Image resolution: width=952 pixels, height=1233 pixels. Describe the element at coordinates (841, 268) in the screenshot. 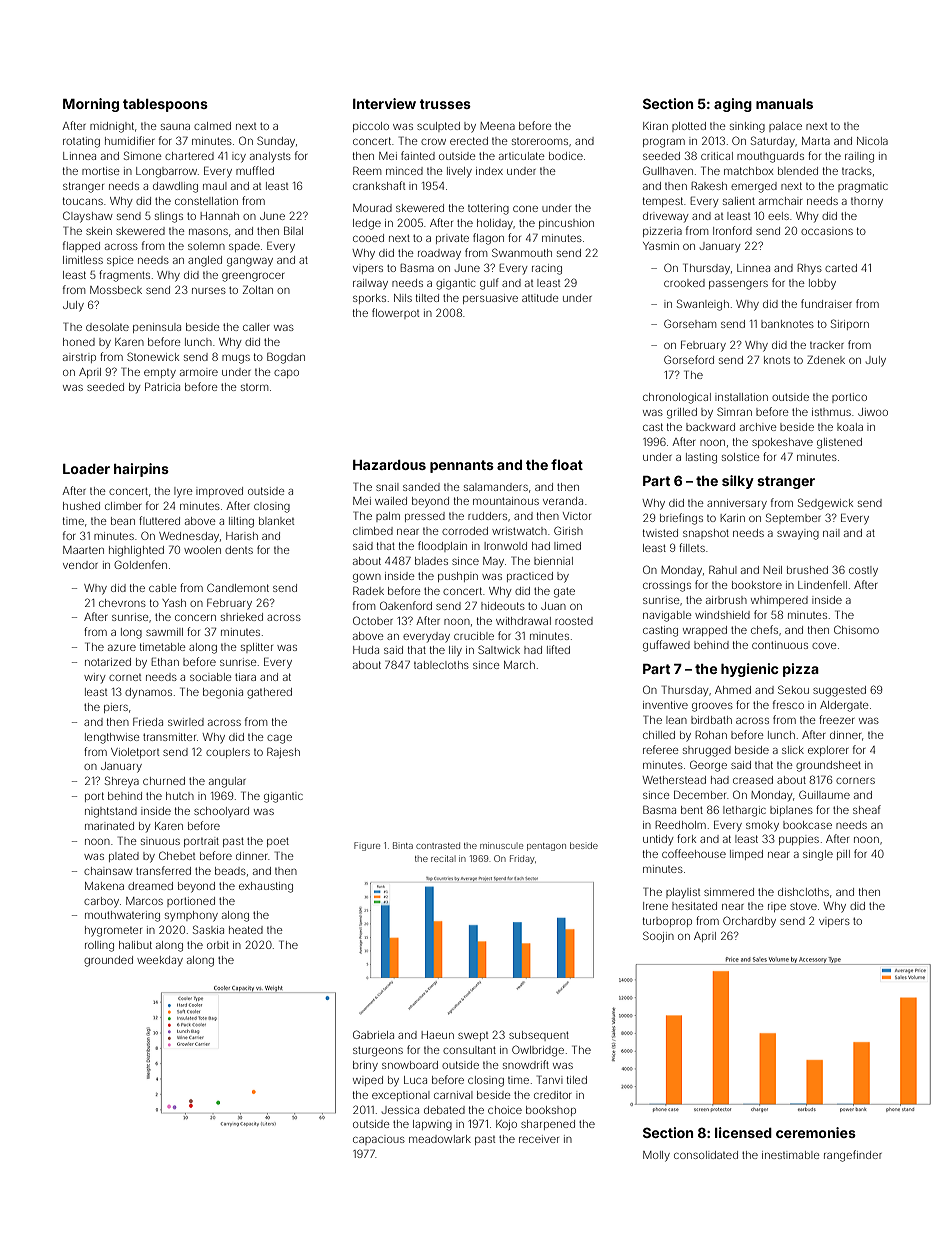

I see `carted` at that location.
